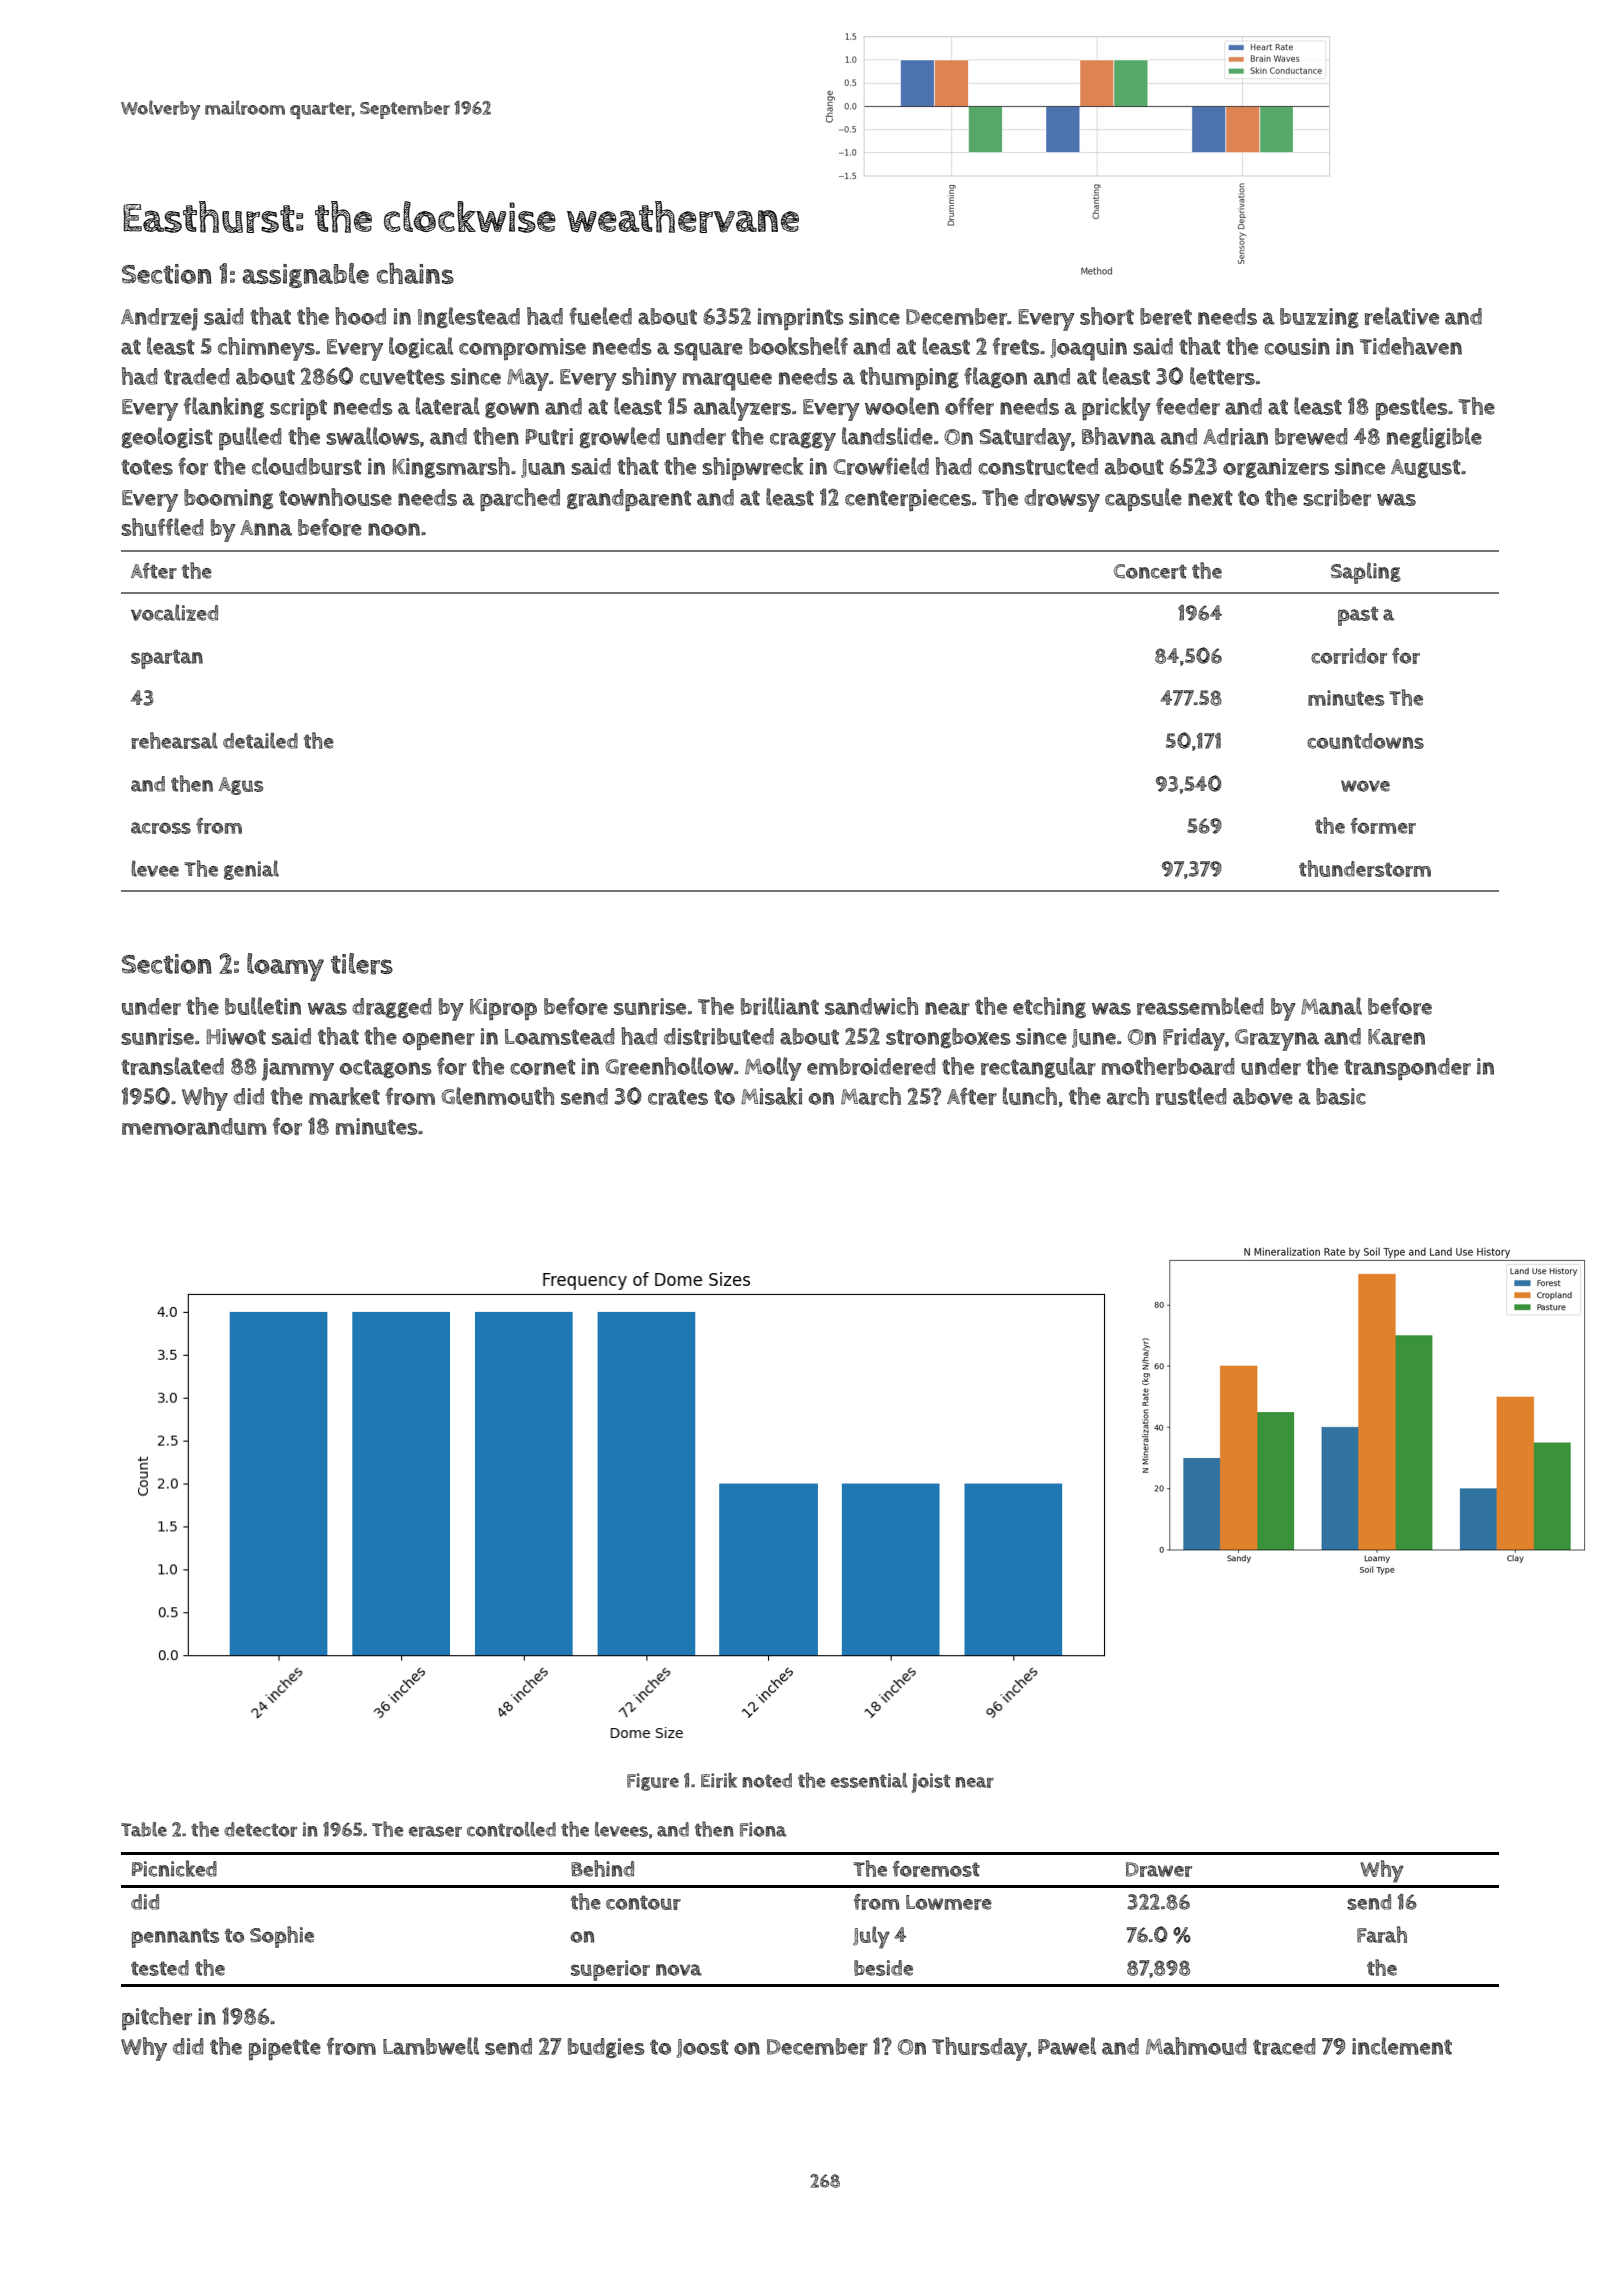  What do you see at coordinates (260, 1829) in the image?
I see `detector` at bounding box center [260, 1829].
